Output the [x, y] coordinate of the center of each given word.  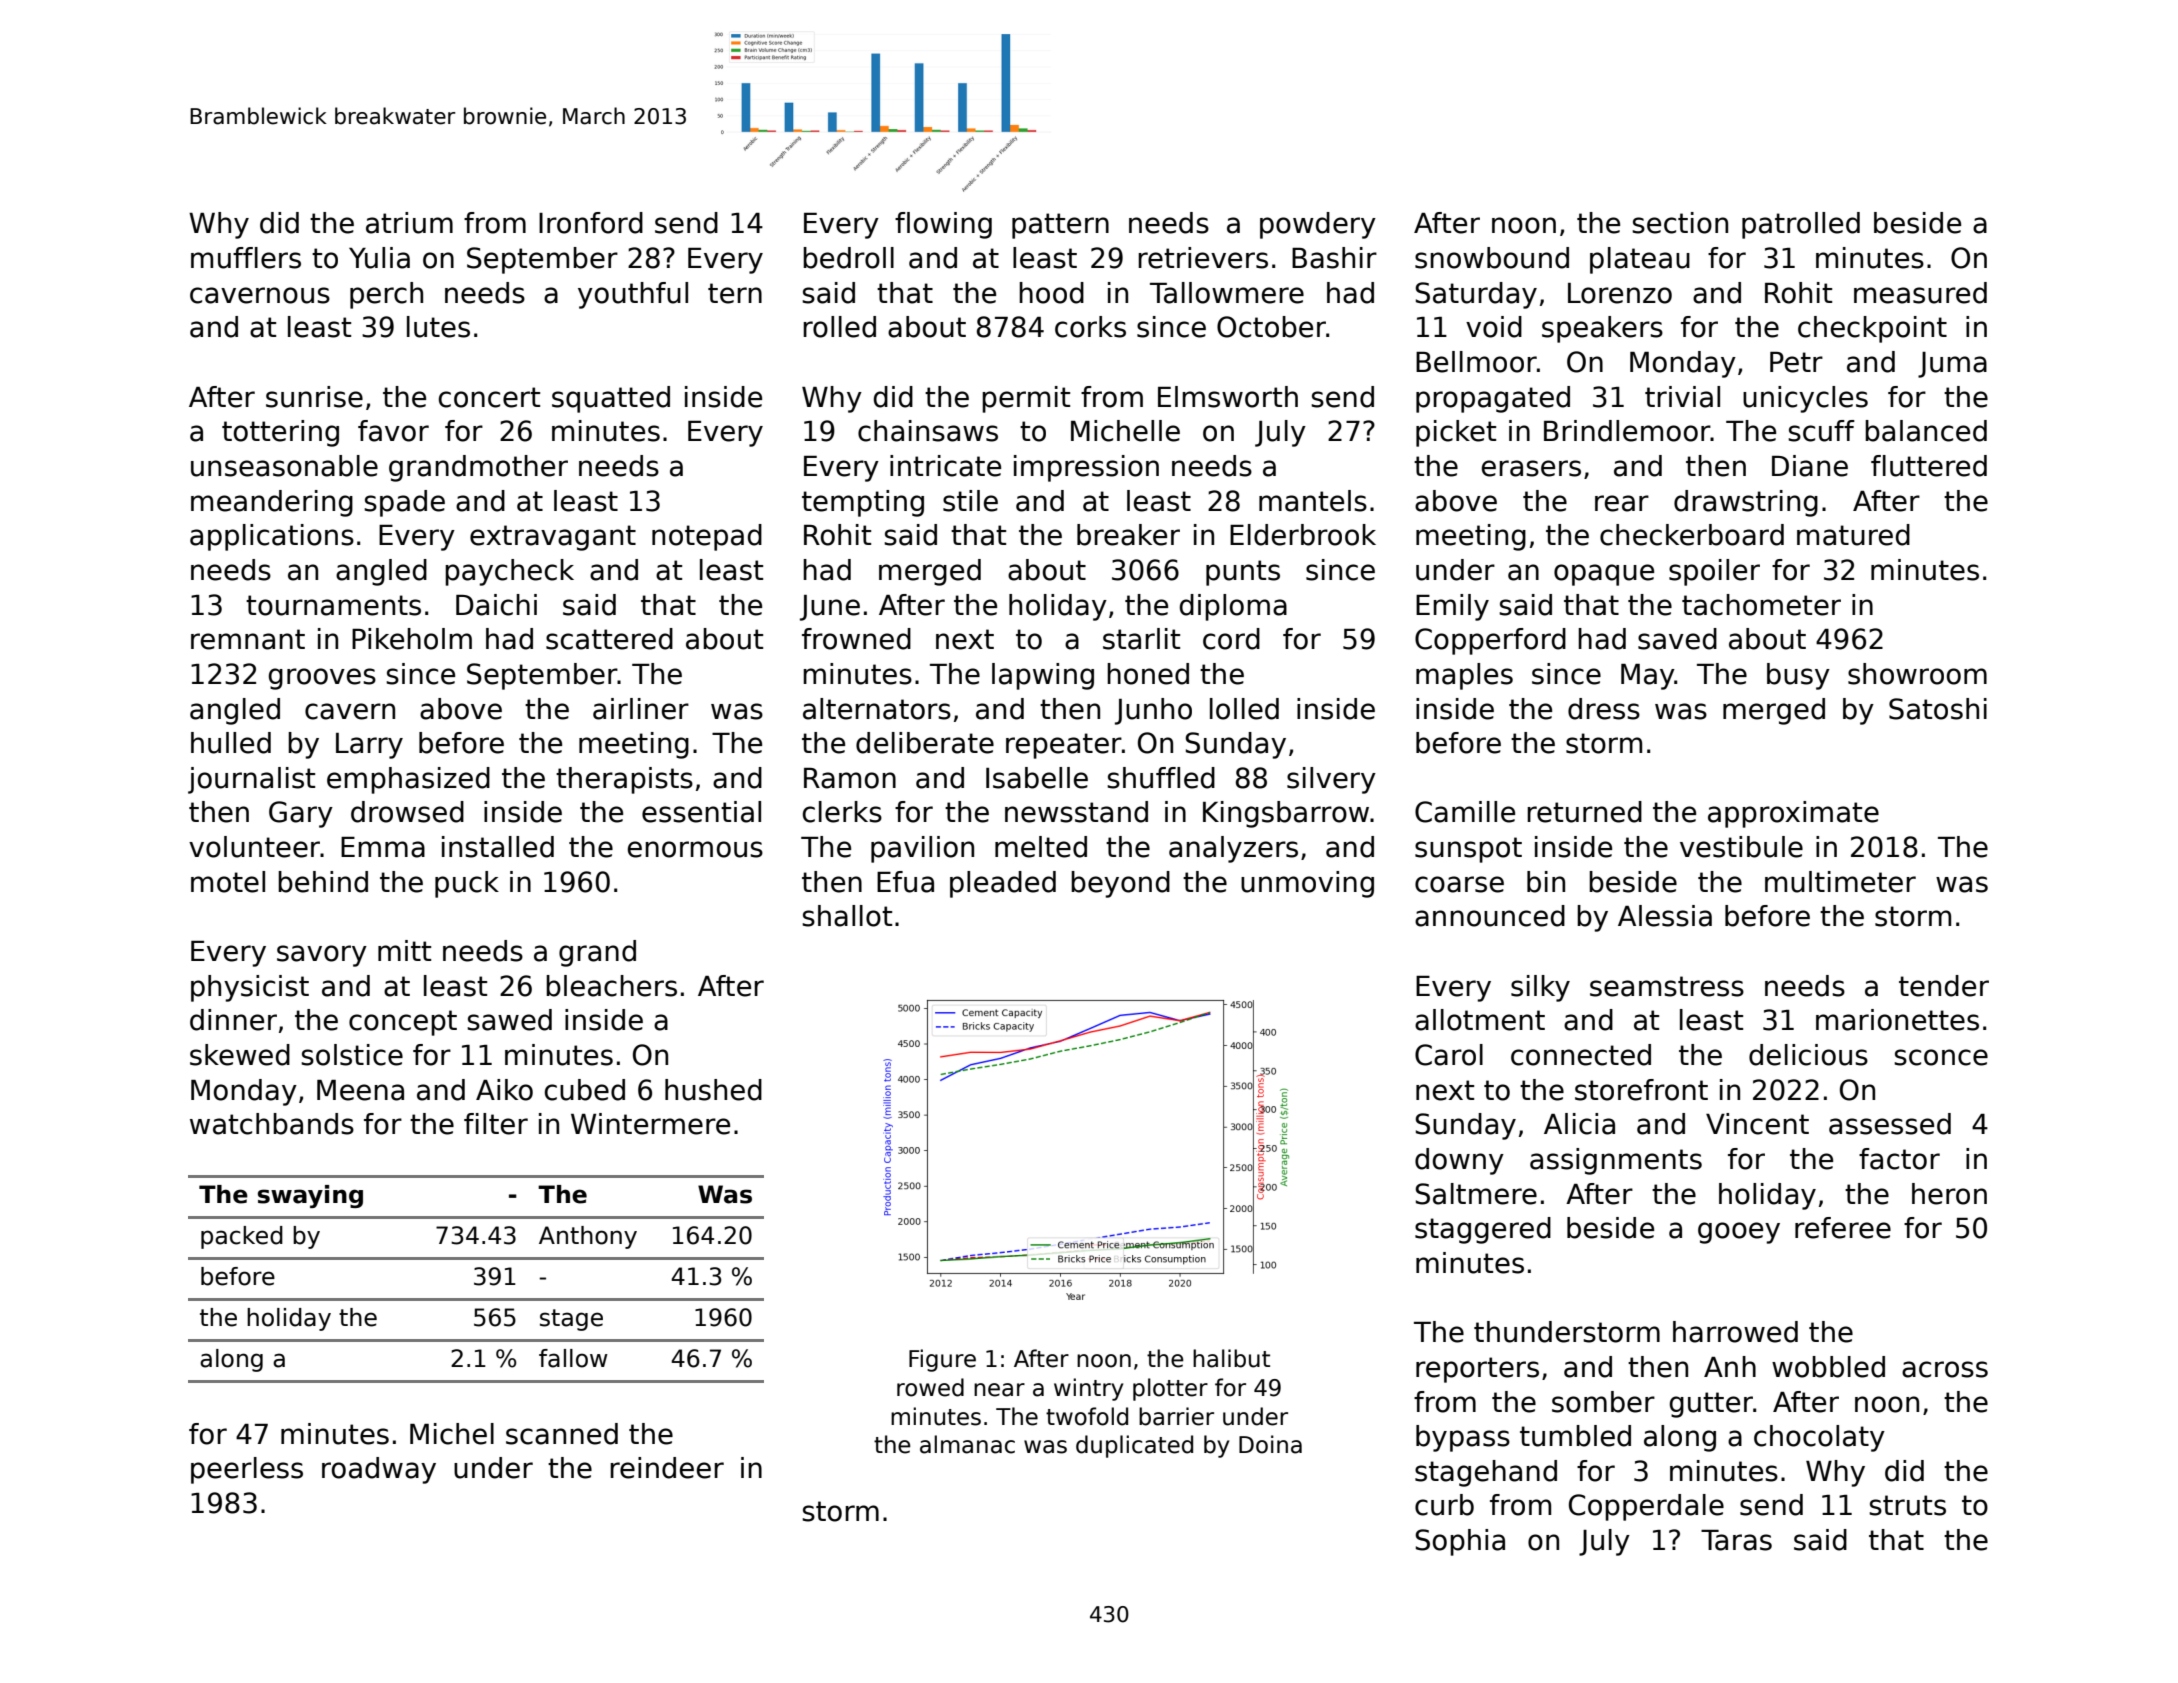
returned [1584, 812]
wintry [1088, 1389]
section [1680, 223]
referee [1843, 1228]
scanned [562, 1434]
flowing [943, 225]
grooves [322, 679]
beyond [1120, 884]
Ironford [591, 223]
